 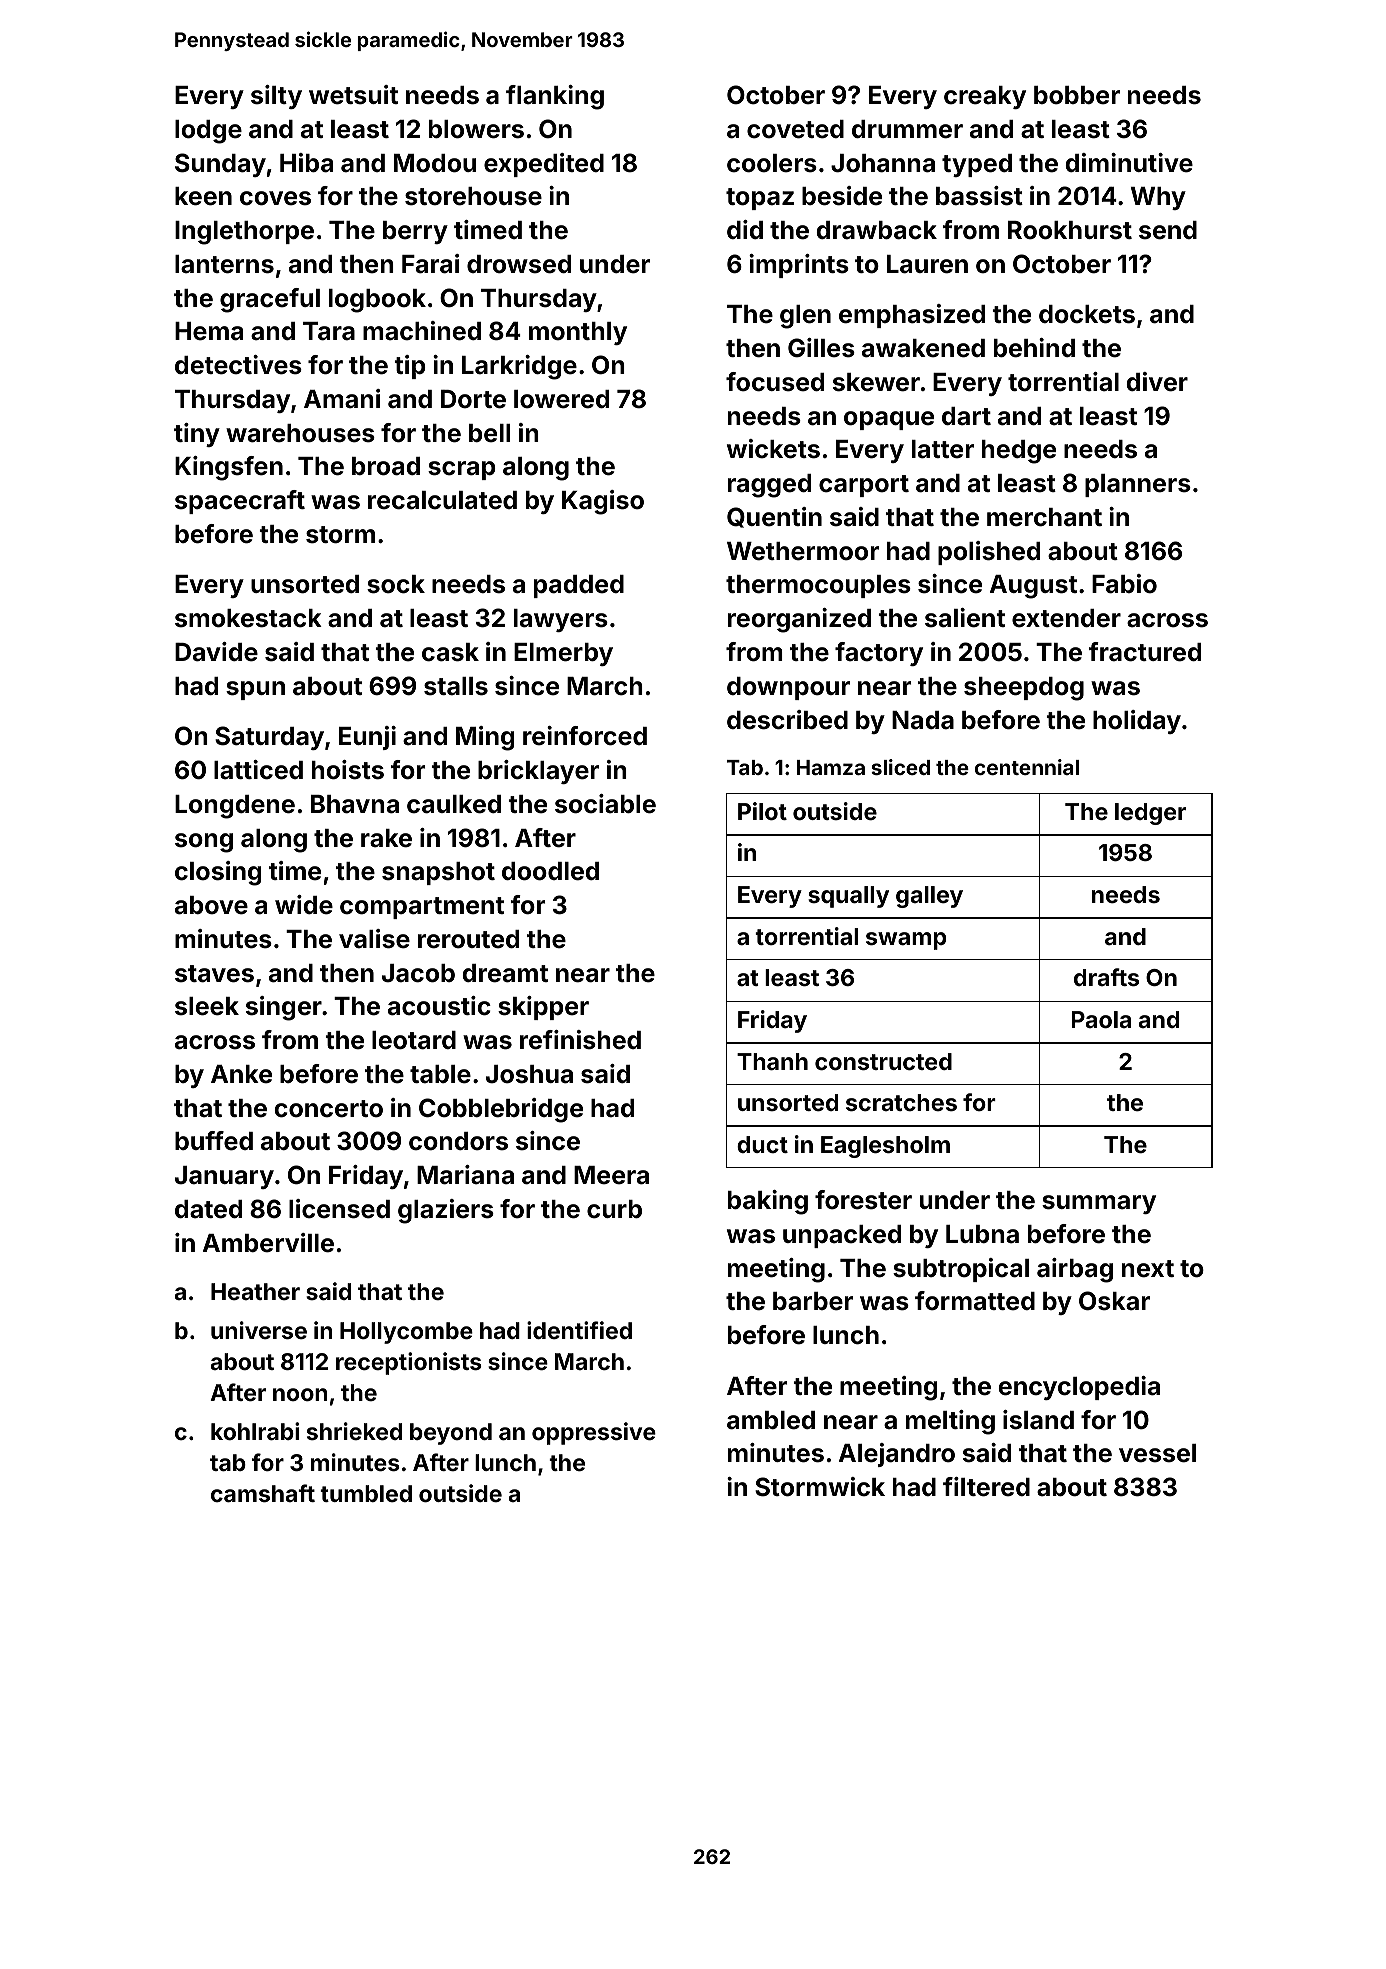 I want to click on vessel, so click(x=1157, y=1453).
